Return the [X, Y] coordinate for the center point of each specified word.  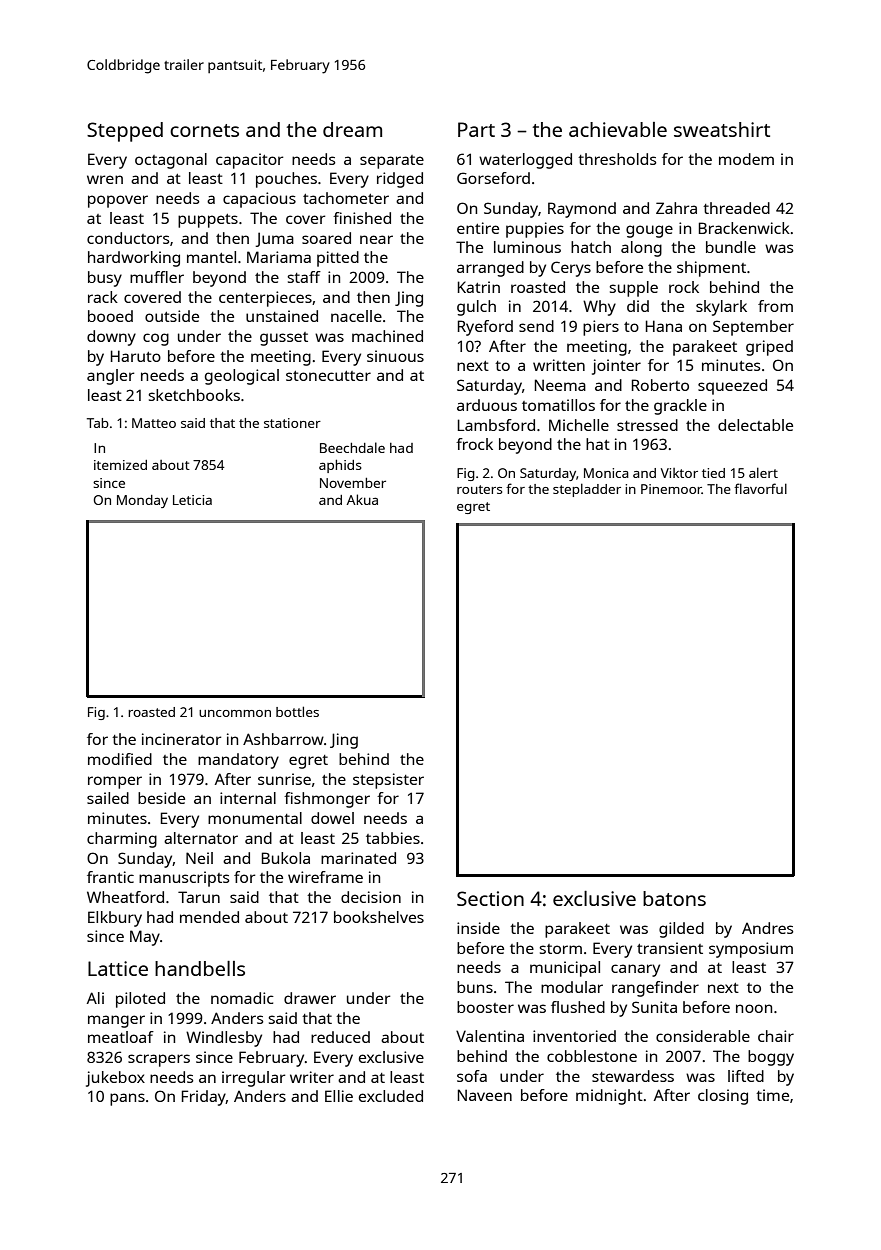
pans [127, 1099]
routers [479, 489]
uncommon [235, 713]
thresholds [617, 159]
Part [476, 129]
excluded [391, 1096]
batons [674, 898]
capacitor [249, 161]
